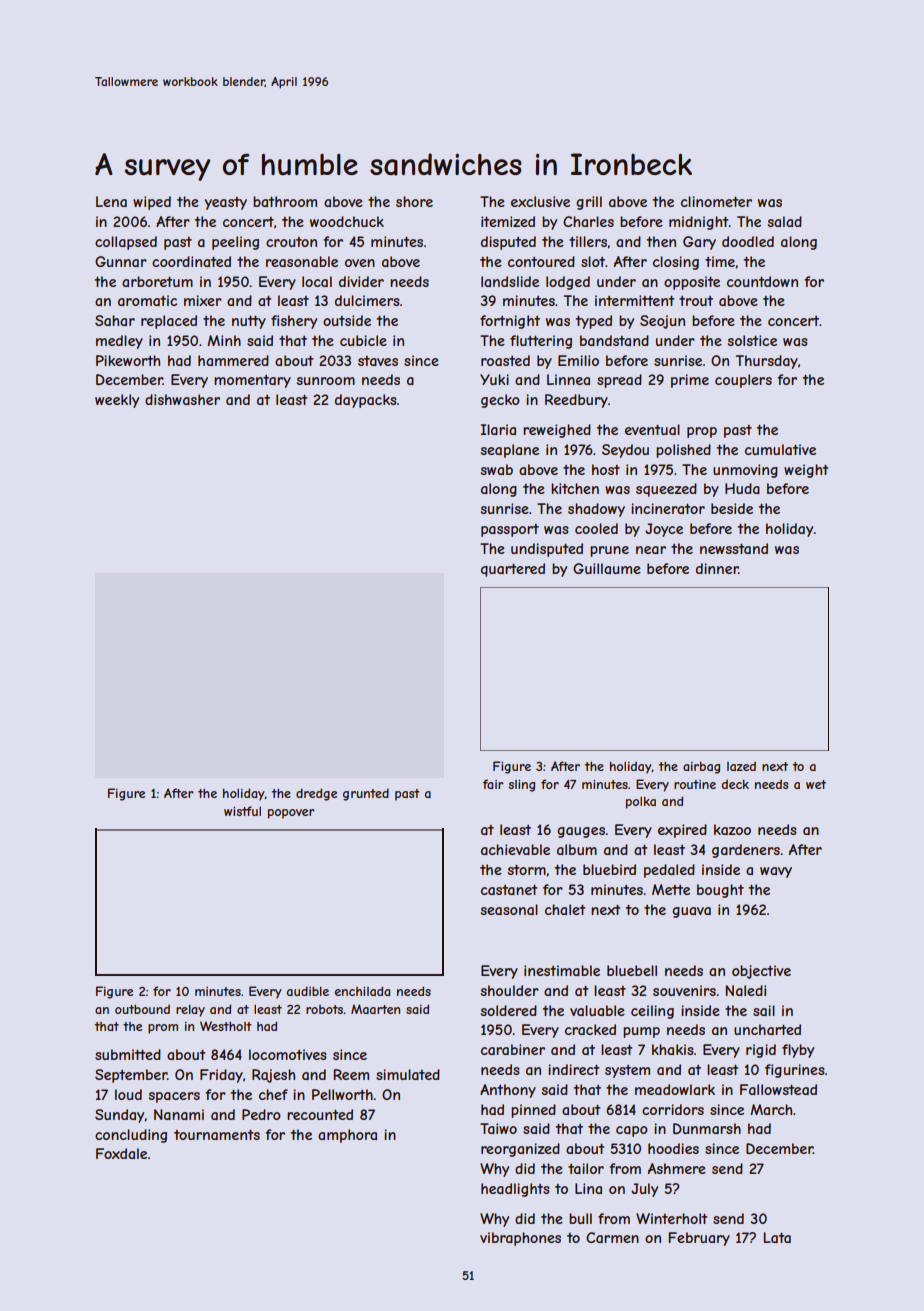  What do you see at coordinates (111, 201) in the document?
I see `Lena` at bounding box center [111, 201].
